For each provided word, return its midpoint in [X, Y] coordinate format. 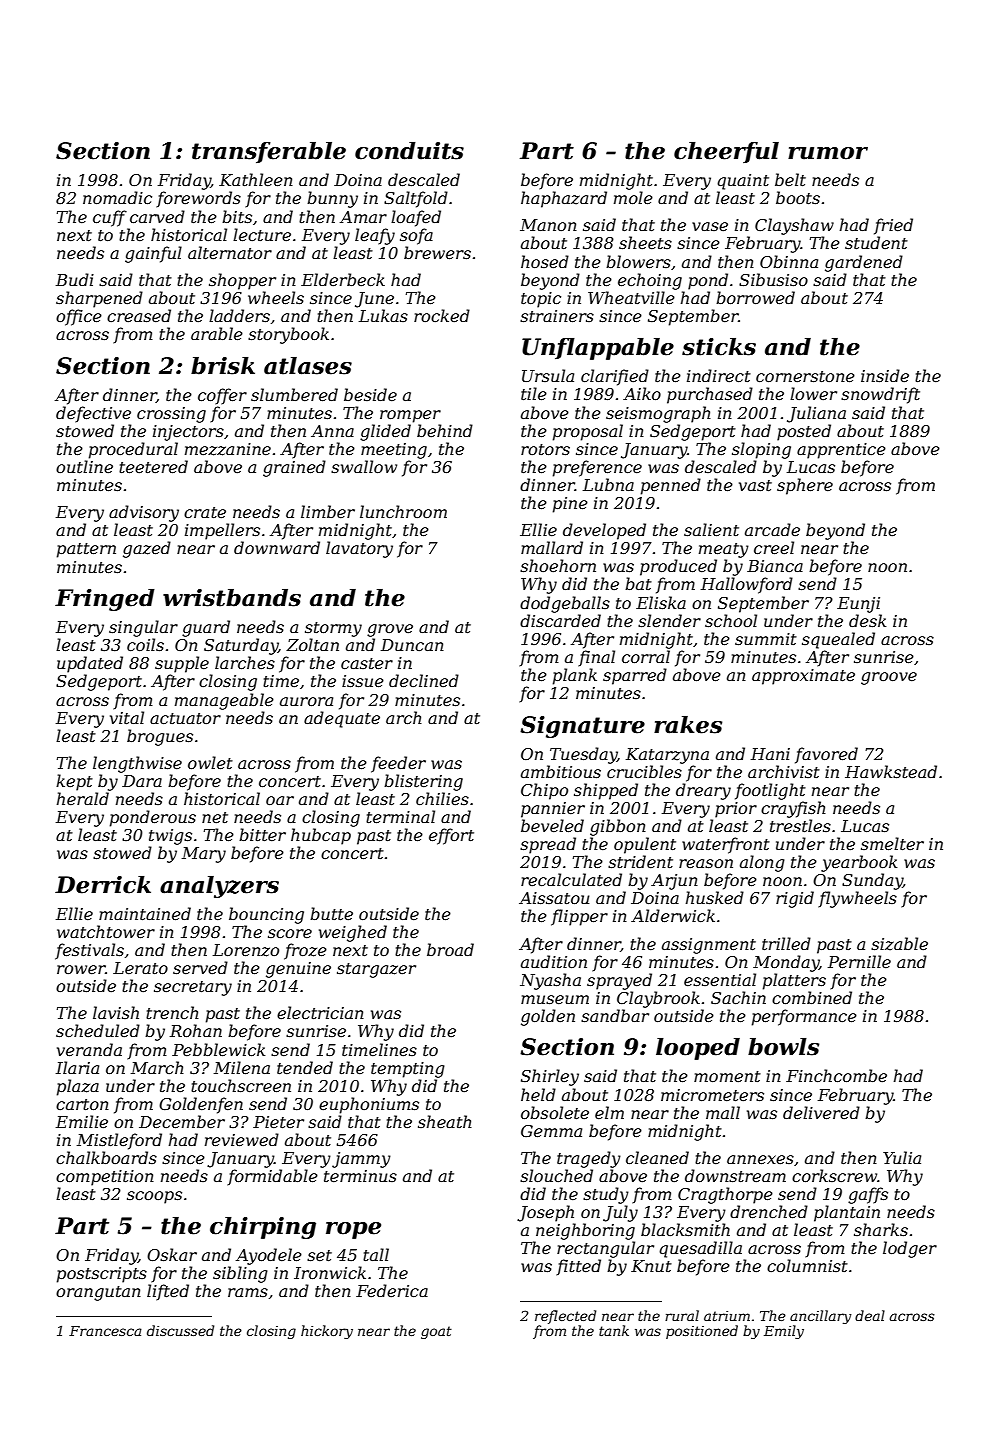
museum [555, 999]
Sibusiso [773, 279]
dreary [703, 791]
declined [424, 680]
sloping [761, 450]
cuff [110, 218]
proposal [588, 432]
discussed [180, 1330]
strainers [557, 316]
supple [182, 664]
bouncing [266, 915]
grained [294, 468]
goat [436, 1332]
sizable [899, 944]
